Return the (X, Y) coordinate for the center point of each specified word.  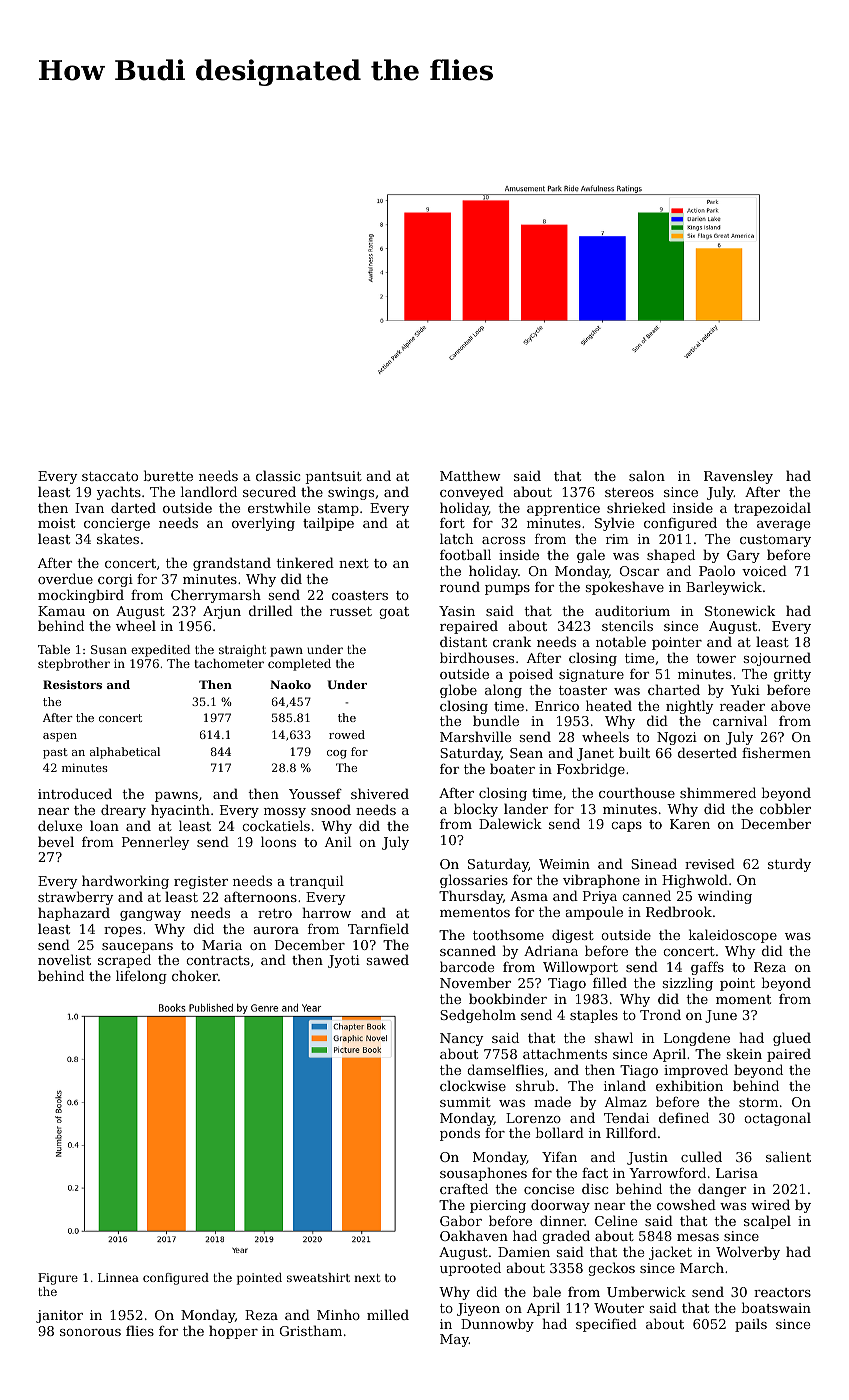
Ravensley (738, 477)
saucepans (137, 948)
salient (788, 1156)
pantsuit (333, 477)
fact (595, 1173)
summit (465, 1102)
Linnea (118, 1277)
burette (168, 475)
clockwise (473, 1085)
